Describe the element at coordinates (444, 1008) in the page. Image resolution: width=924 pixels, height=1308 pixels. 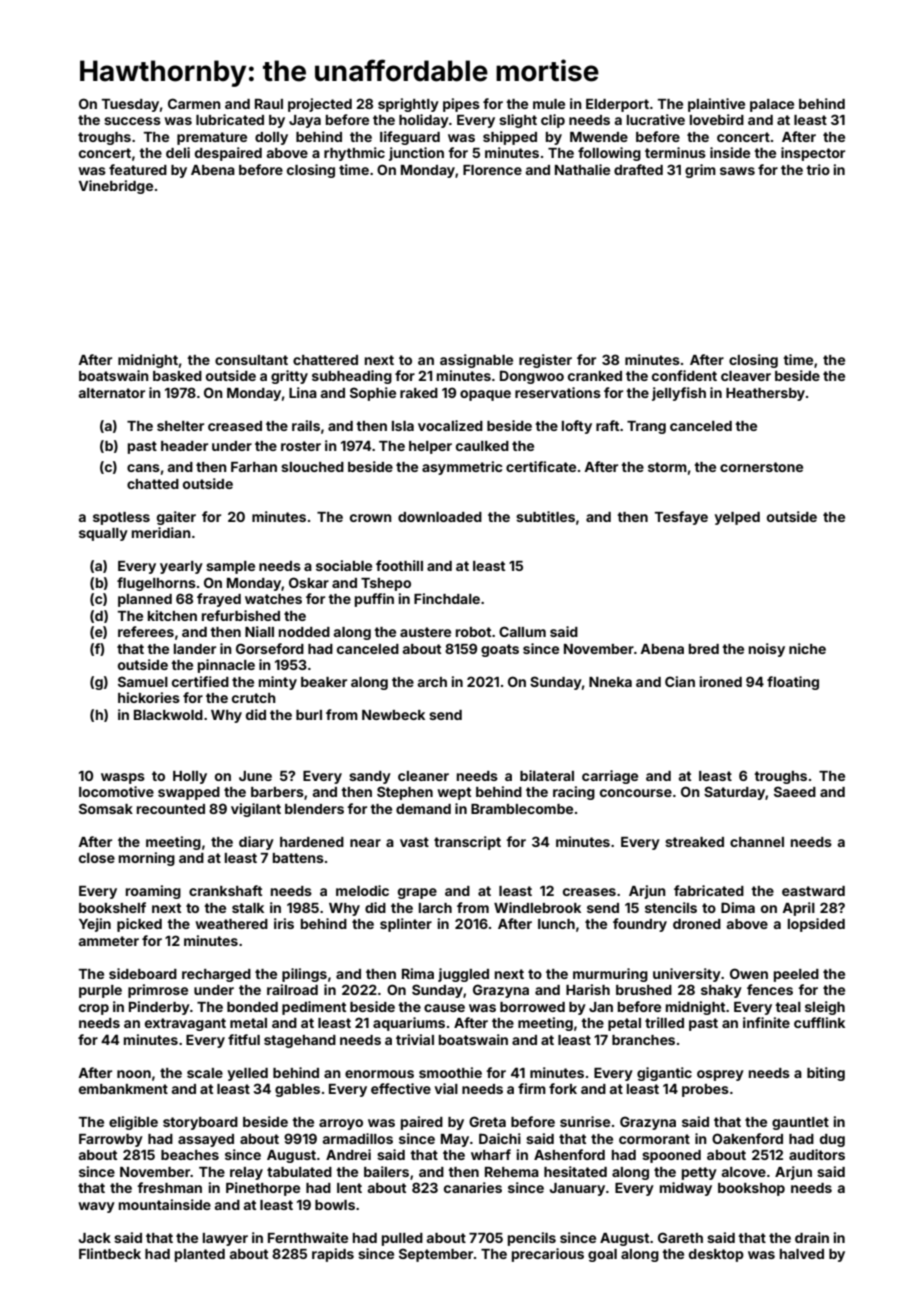
I see `cause` at that location.
